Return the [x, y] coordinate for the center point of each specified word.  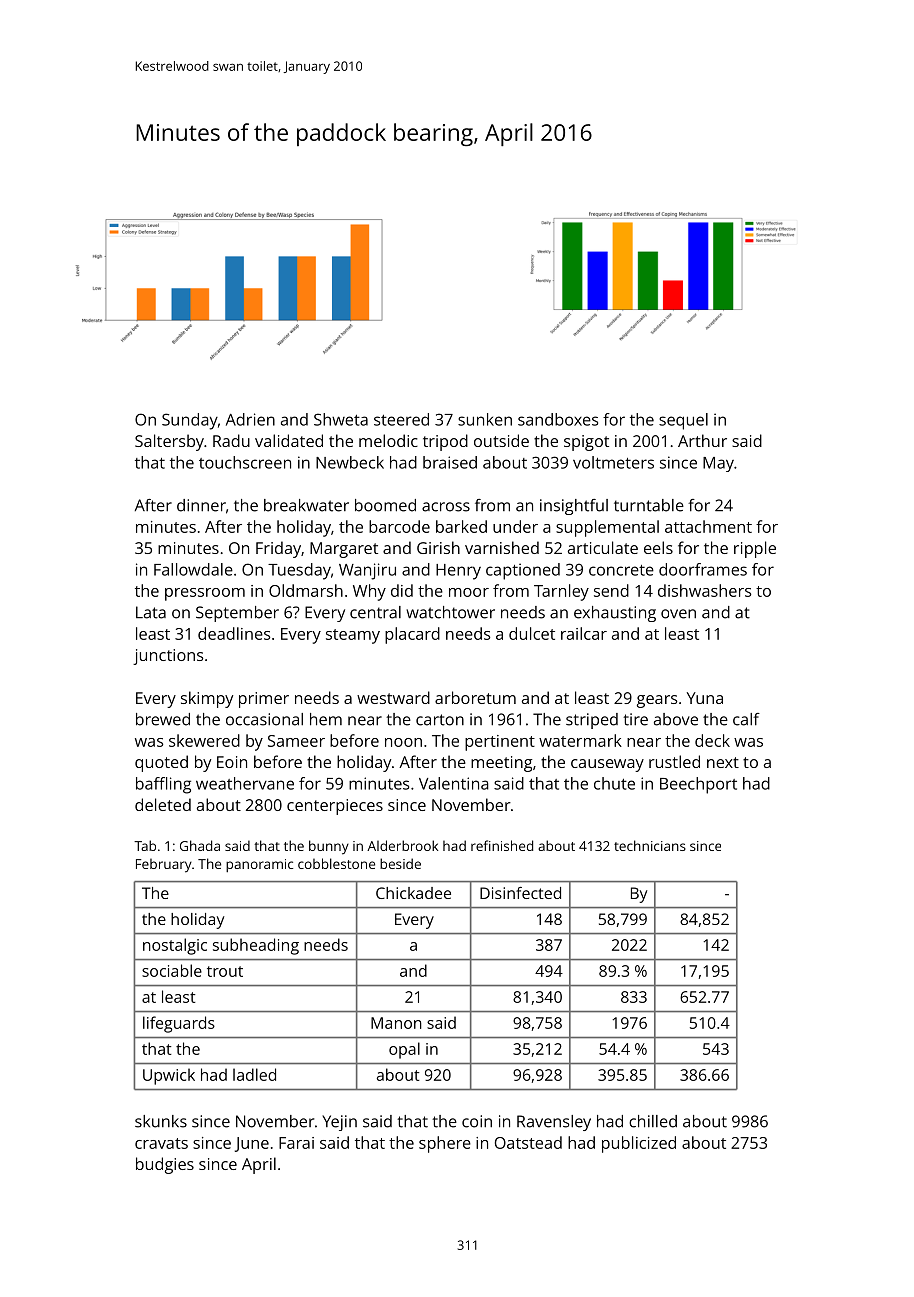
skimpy [207, 699]
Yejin [339, 1123]
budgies [165, 1165]
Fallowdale [193, 569]
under [515, 526]
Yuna [705, 698]
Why [369, 592]
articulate [603, 547]
